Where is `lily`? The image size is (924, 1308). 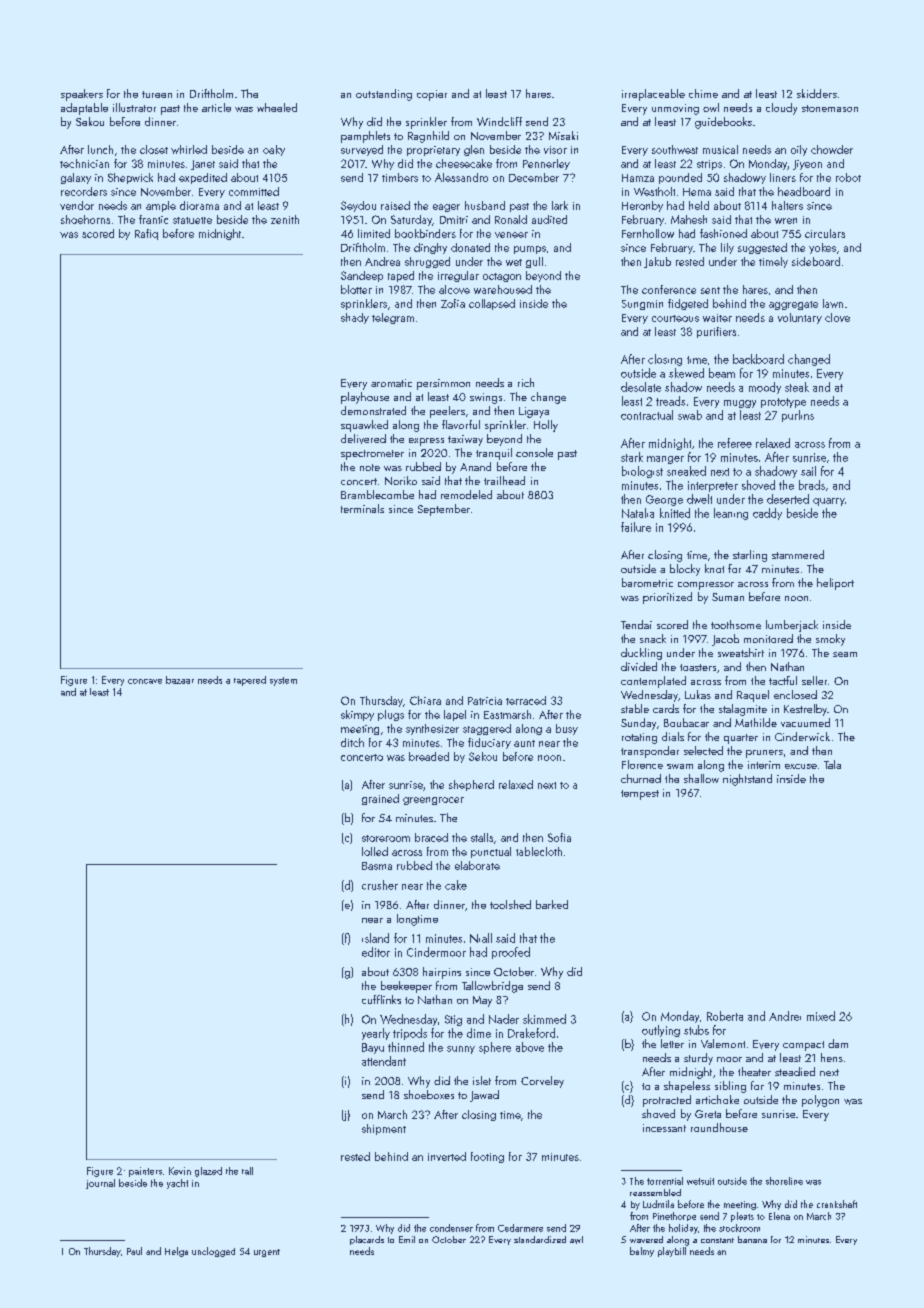 lily is located at coordinates (727, 248).
